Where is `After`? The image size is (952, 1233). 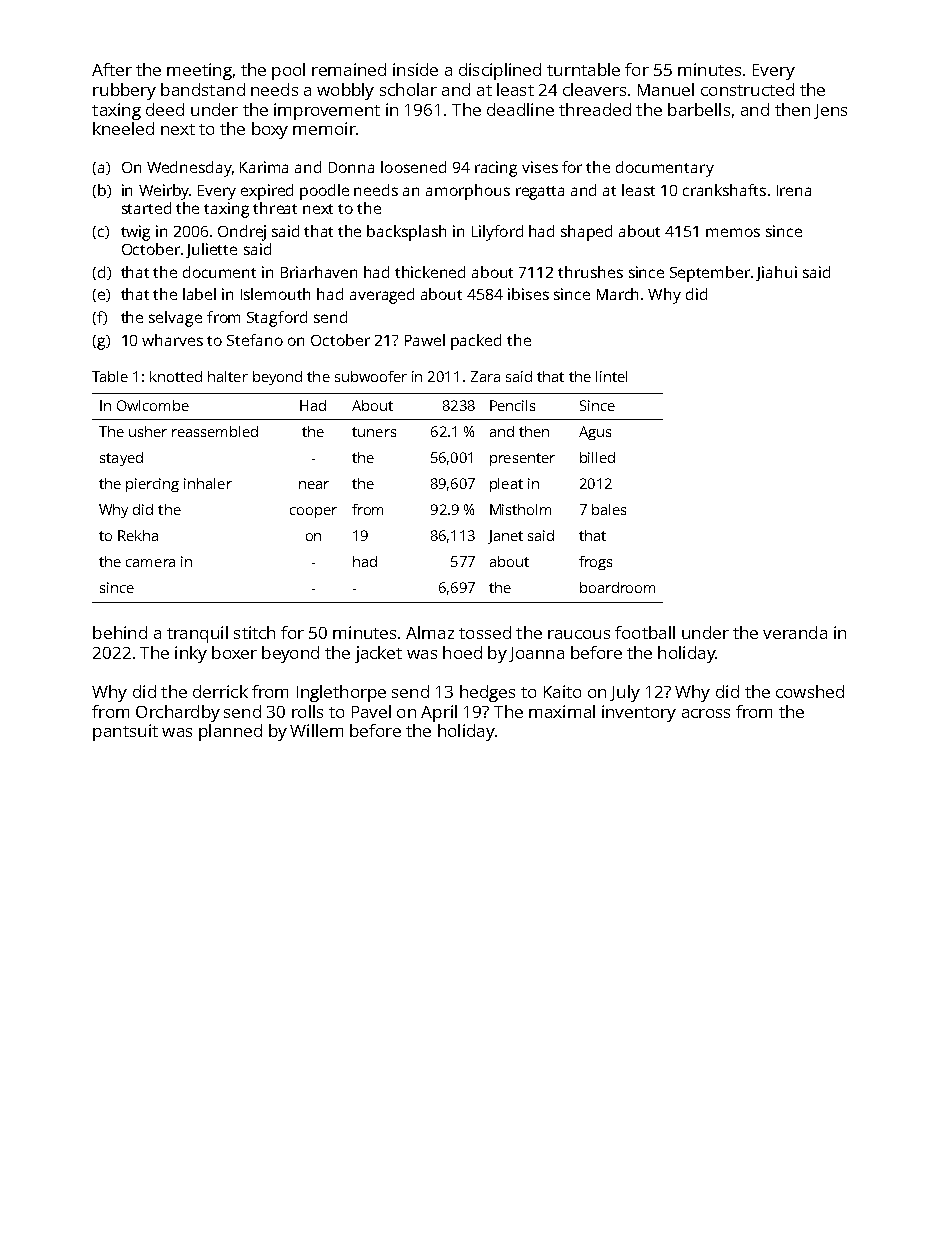 After is located at coordinates (112, 69).
